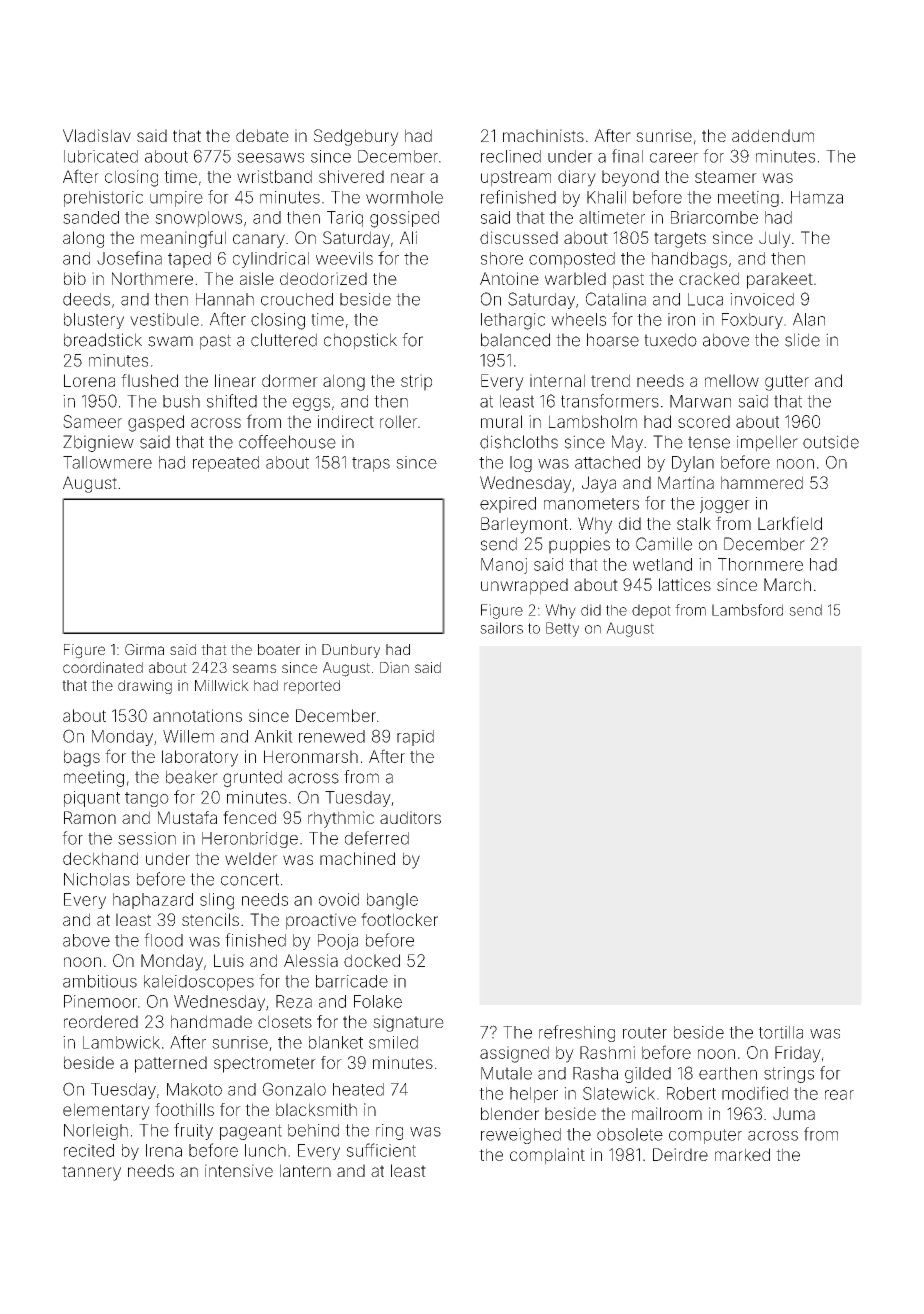  Describe the element at coordinates (210, 919) in the document. I see `stencils` at that location.
